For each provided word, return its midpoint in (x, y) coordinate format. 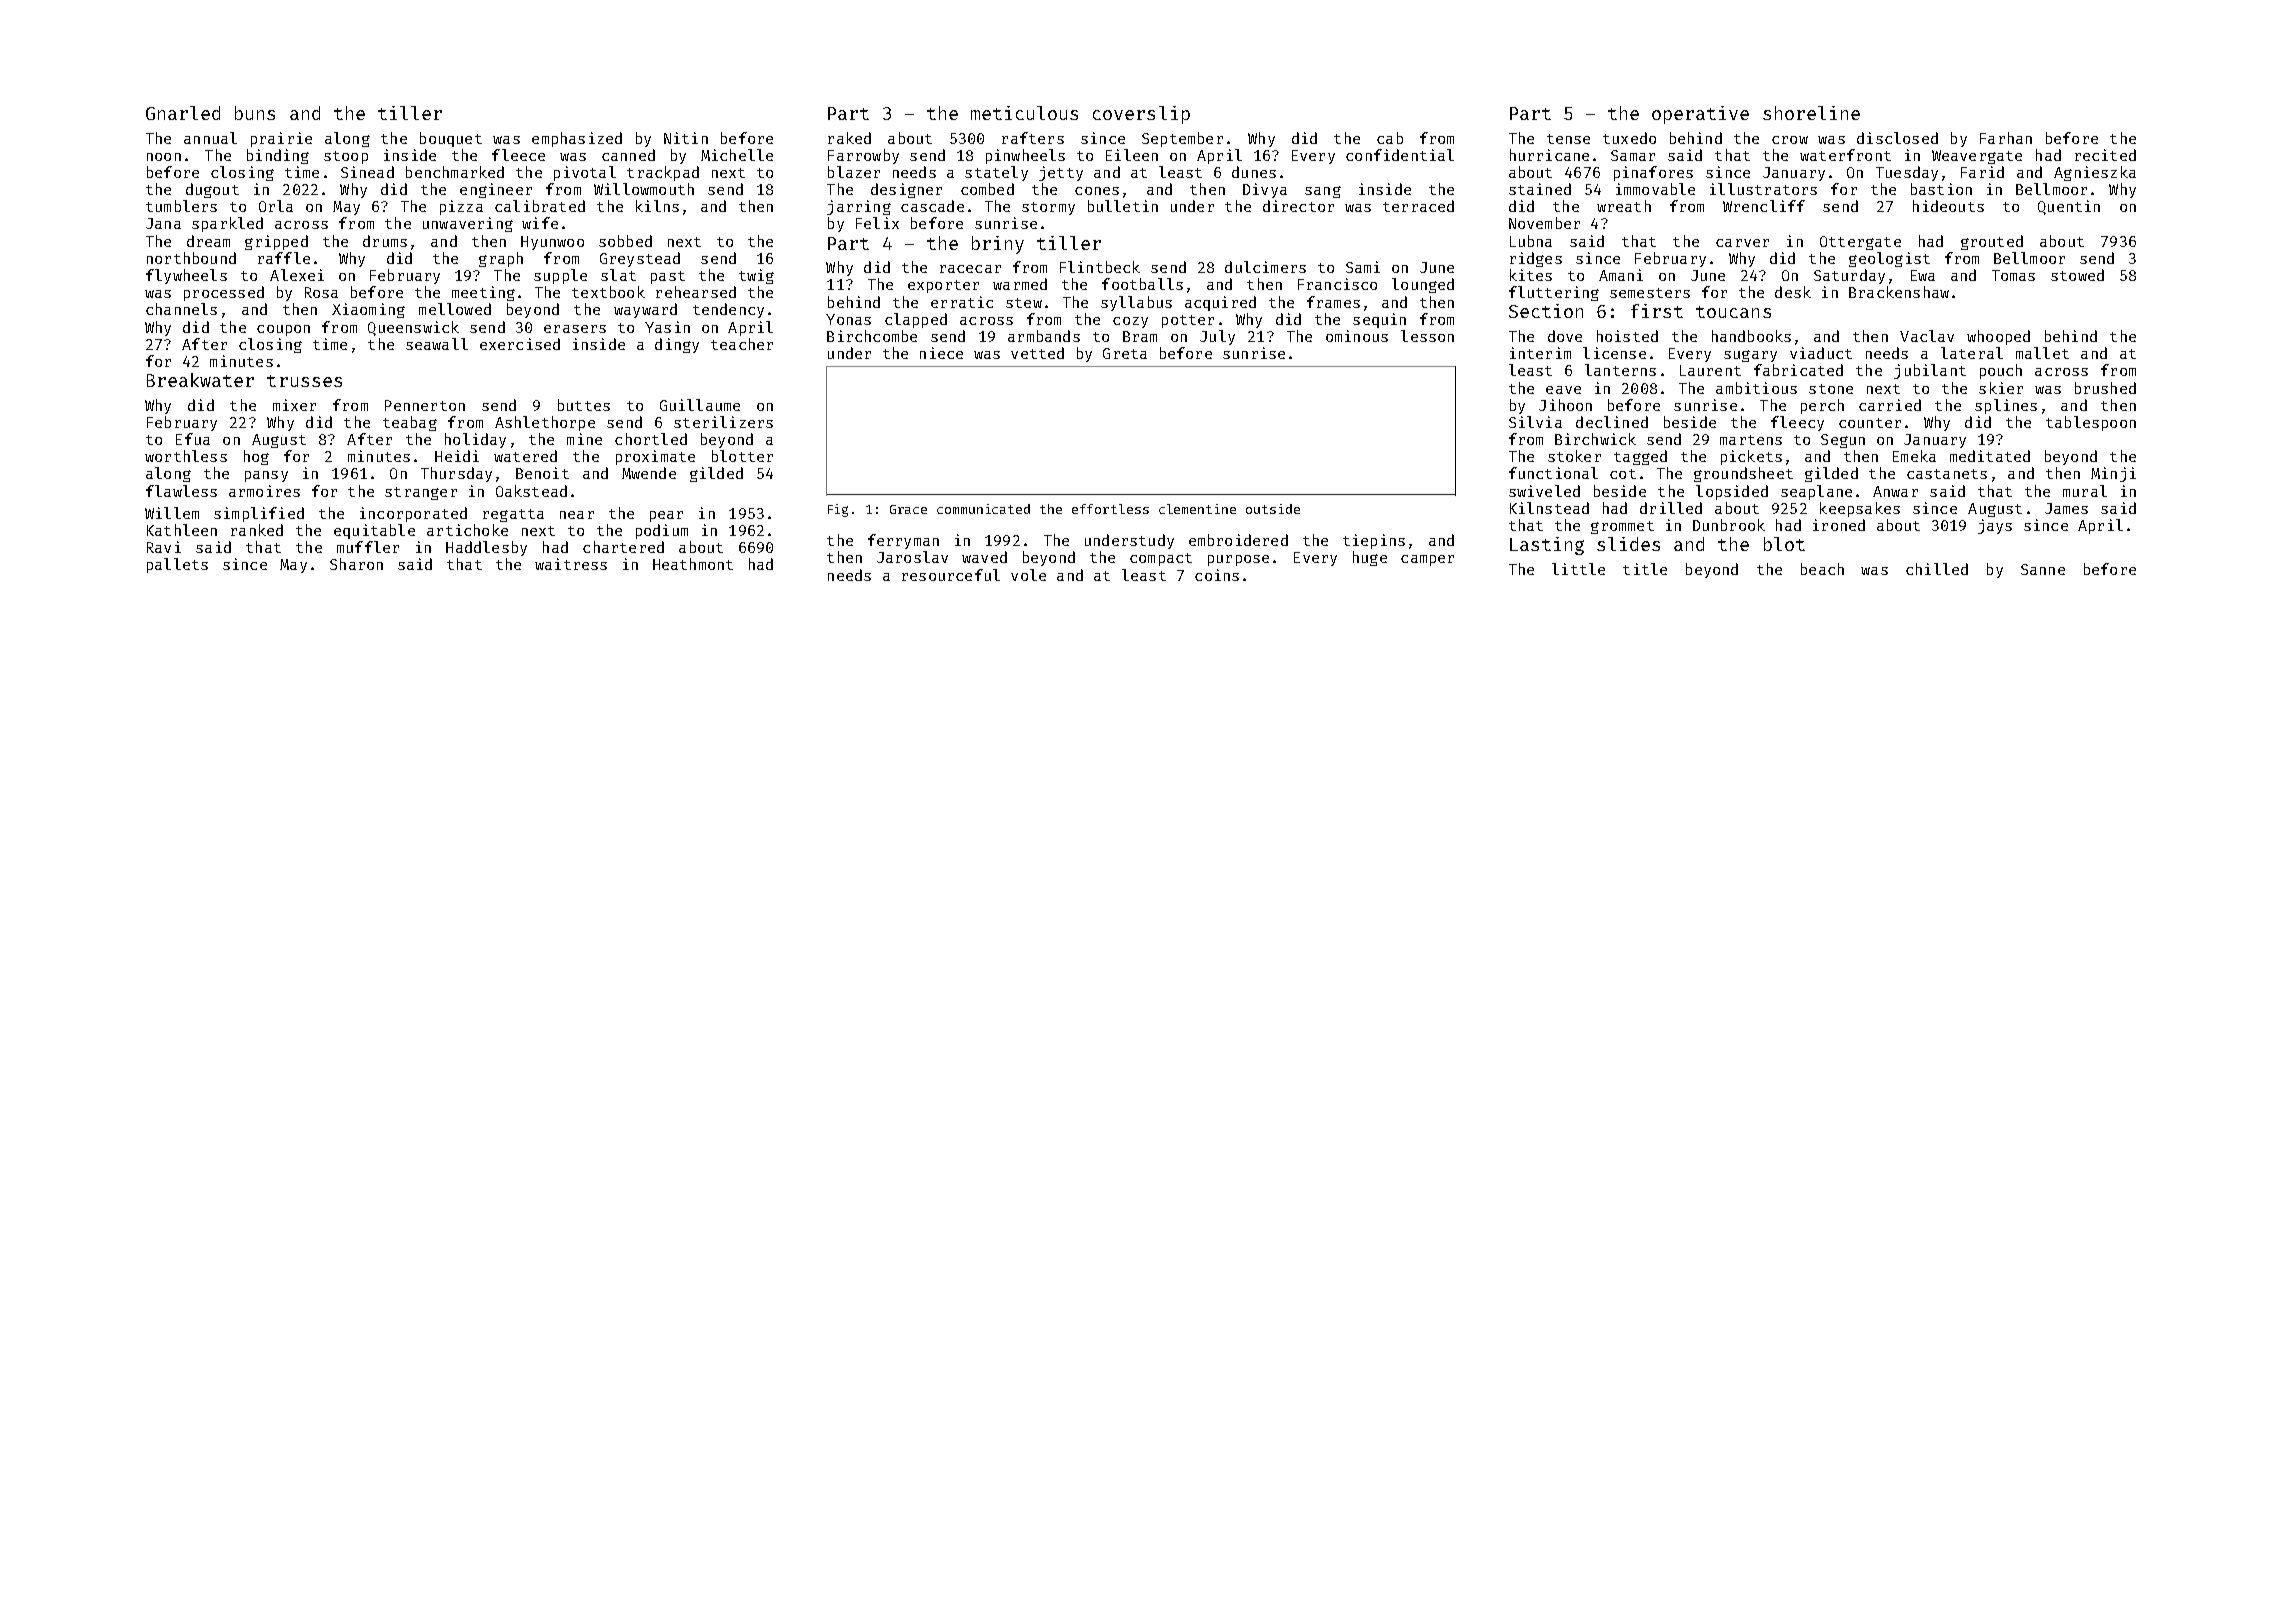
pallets (177, 565)
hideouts (1948, 206)
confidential (1400, 155)
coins (1217, 575)
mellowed (455, 309)
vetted (1037, 353)
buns (255, 113)
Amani (1621, 275)
